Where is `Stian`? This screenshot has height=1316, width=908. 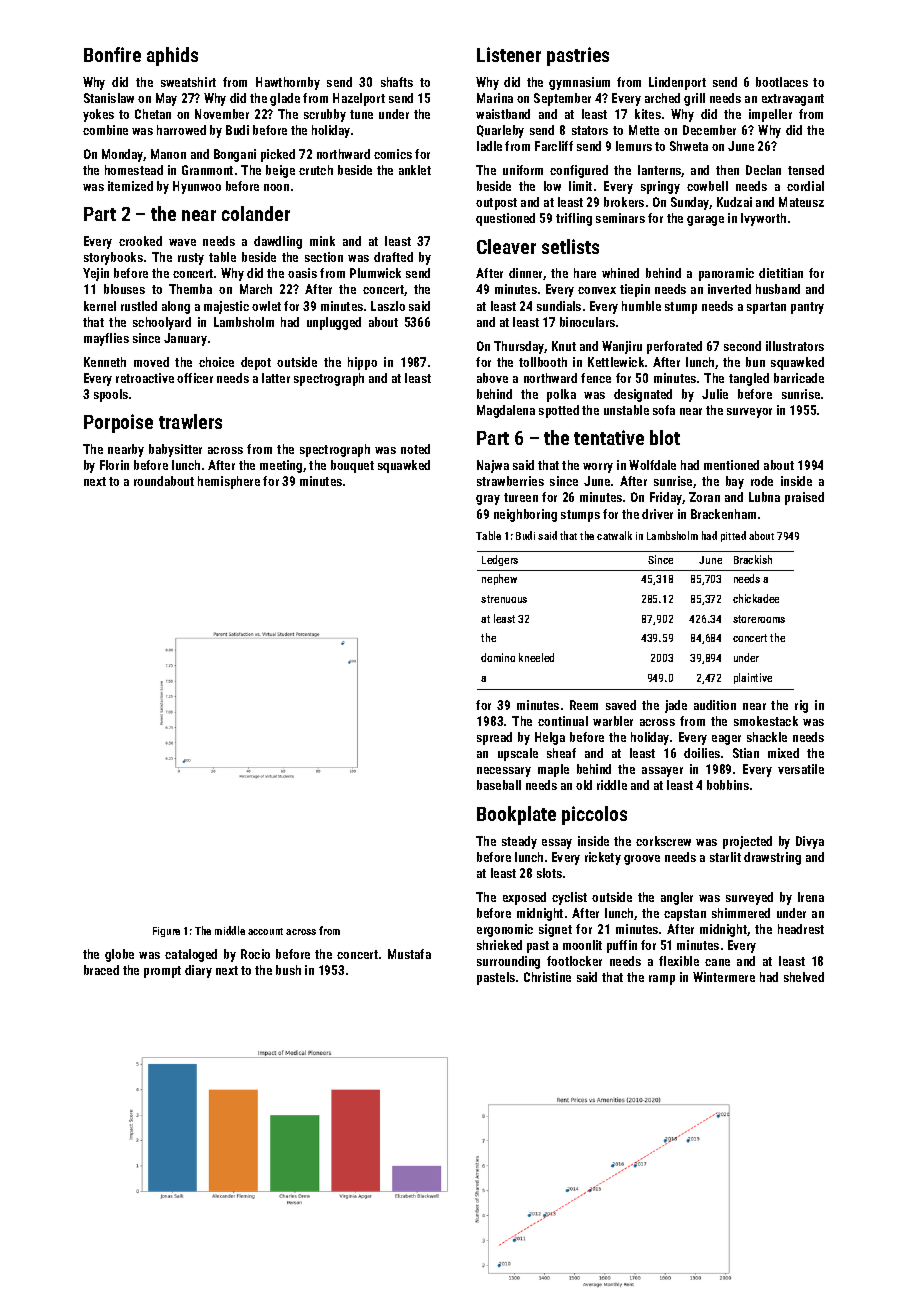
Stian is located at coordinates (746, 753).
